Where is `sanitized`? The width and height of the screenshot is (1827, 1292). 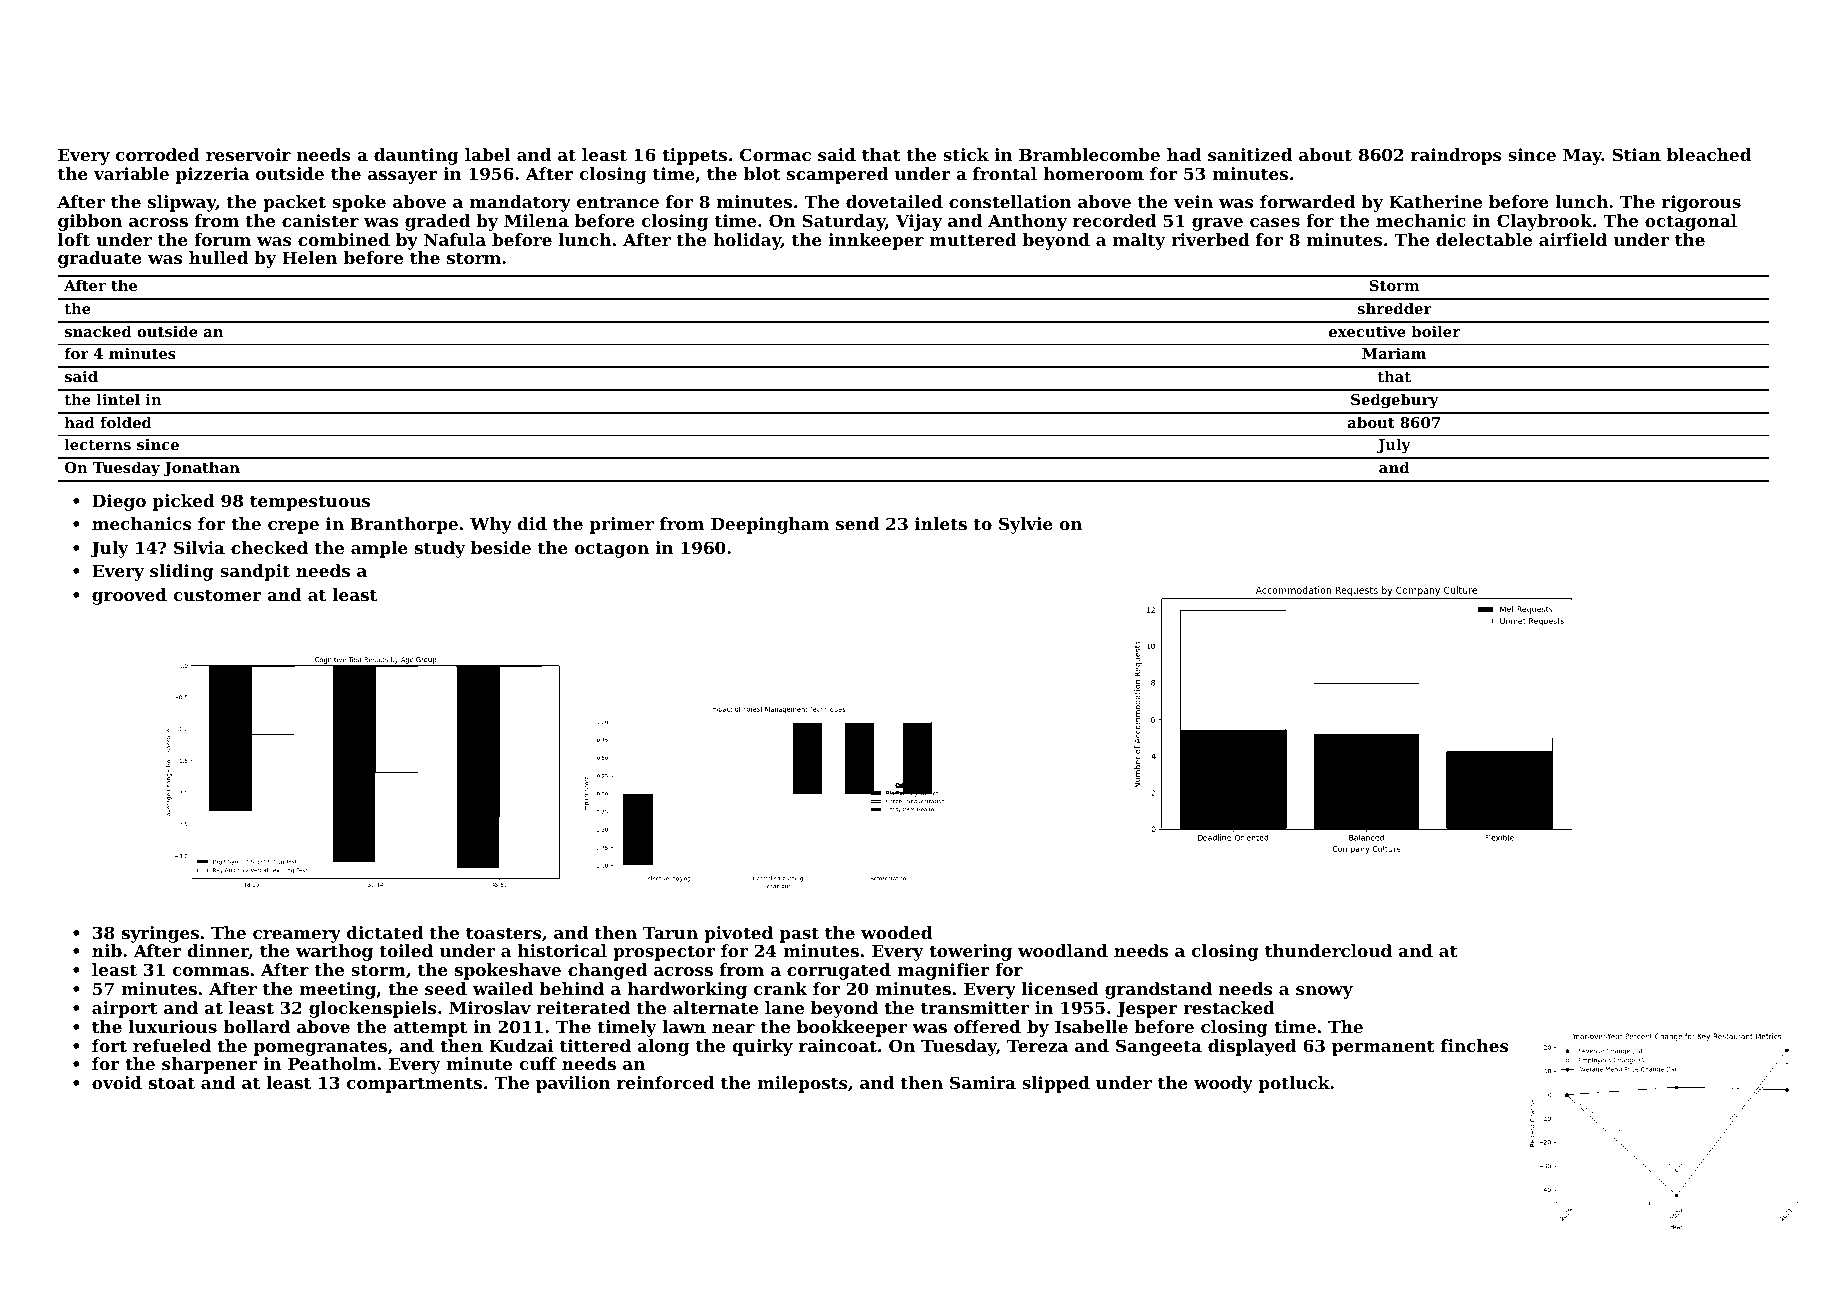
sanitized is located at coordinates (1250, 154).
